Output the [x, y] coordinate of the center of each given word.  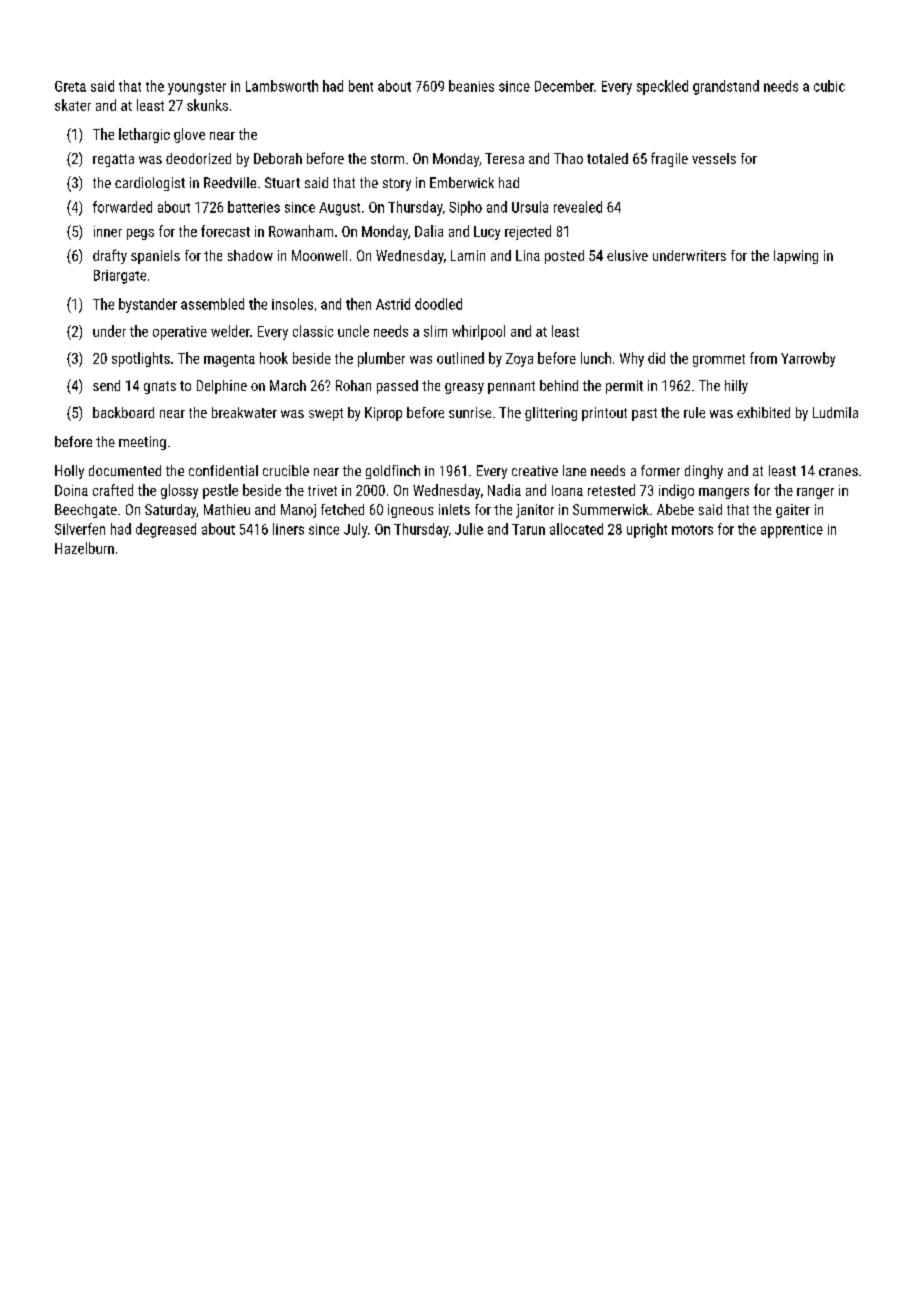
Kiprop [383, 414]
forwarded [122, 207]
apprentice [792, 531]
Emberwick [462, 182]
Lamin [468, 255]
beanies [471, 86]
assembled [212, 304]
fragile [669, 159]
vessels [714, 158]
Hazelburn [84, 548]
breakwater [244, 412]
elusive [627, 255]
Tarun [528, 529]
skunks [207, 105]
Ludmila [835, 412]
